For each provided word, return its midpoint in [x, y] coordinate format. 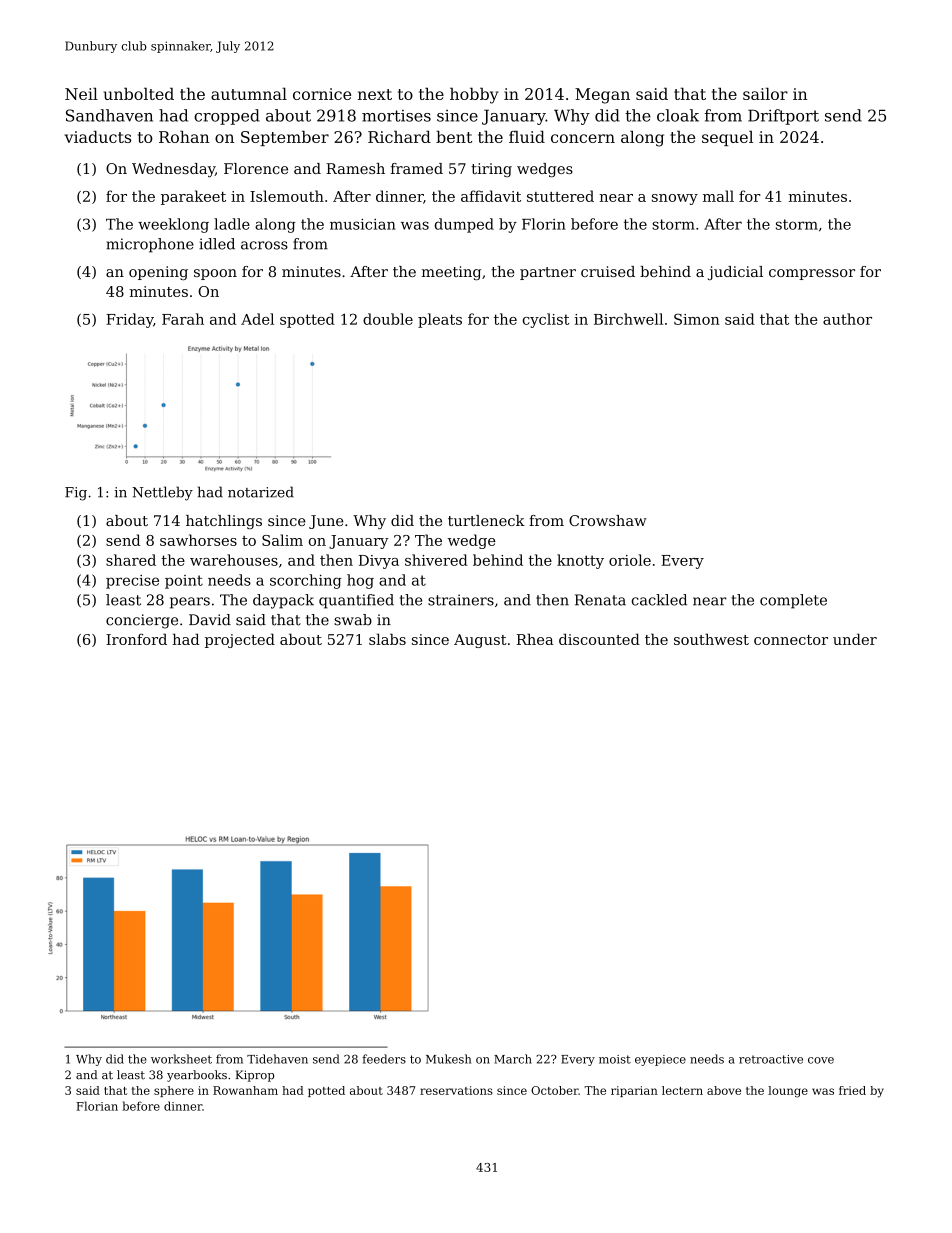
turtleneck [486, 520]
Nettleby [162, 493]
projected [240, 640]
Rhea [535, 639]
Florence [256, 168]
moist [615, 1059]
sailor [765, 93]
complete [793, 601]
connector [791, 640]
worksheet [181, 1059]
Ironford [136, 639]
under [855, 639]
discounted [599, 639]
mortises [396, 116]
